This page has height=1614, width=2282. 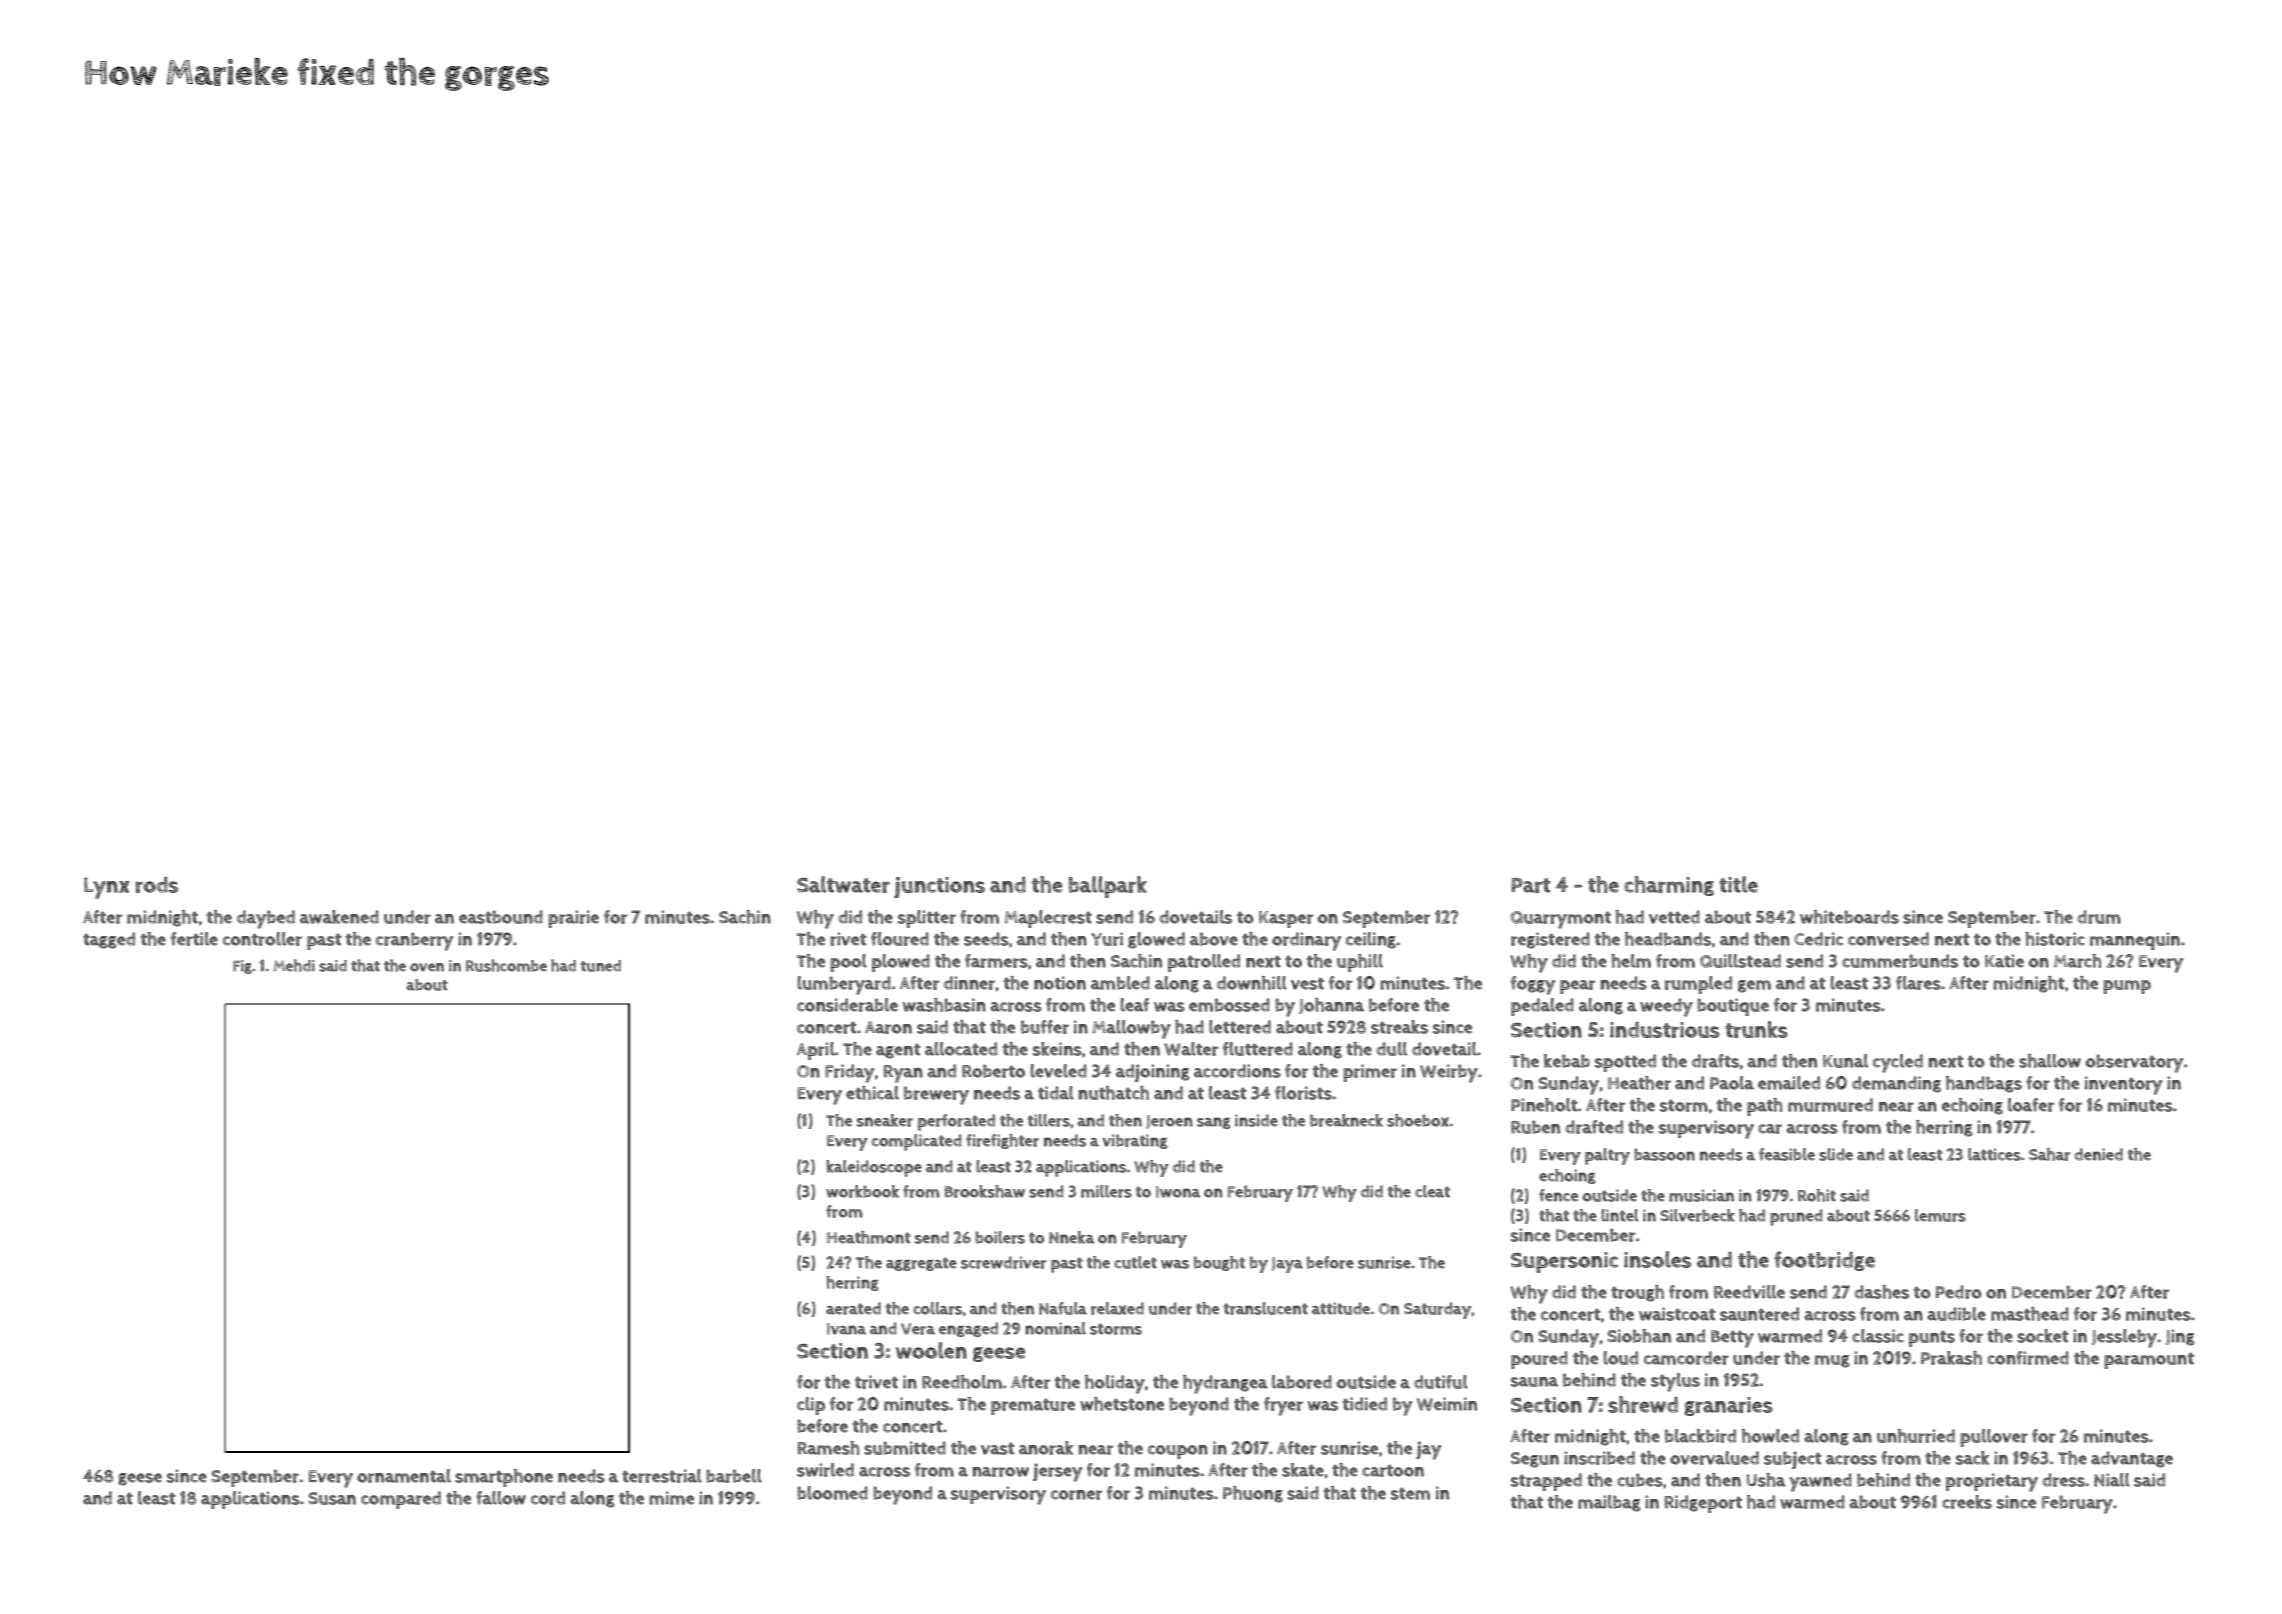 What do you see at coordinates (2180, 1337) in the page?
I see `Jing` at bounding box center [2180, 1337].
